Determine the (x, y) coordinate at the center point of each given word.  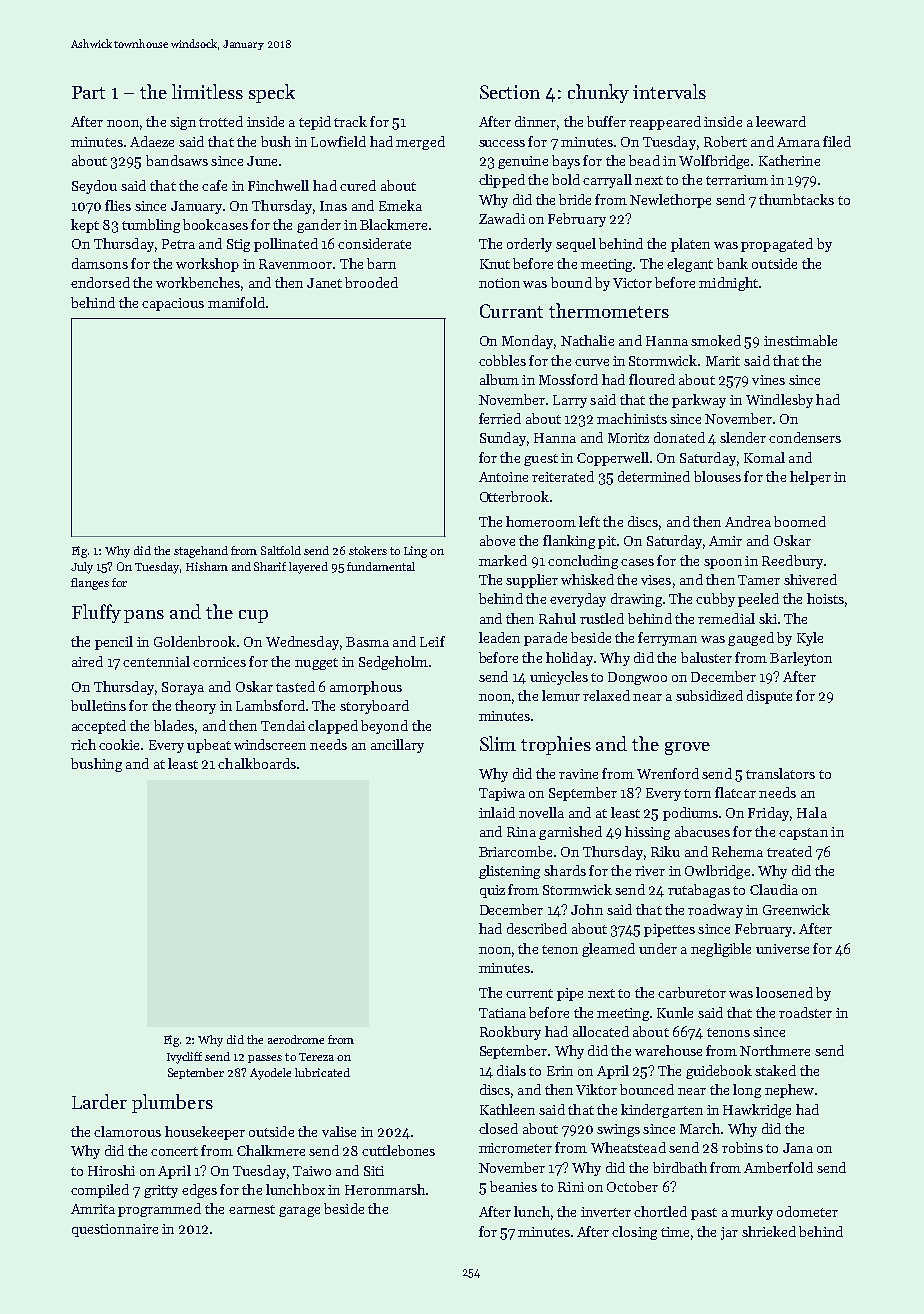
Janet (324, 283)
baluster (706, 657)
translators (780, 773)
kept (85, 226)
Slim (498, 743)
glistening (509, 872)
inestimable (800, 340)
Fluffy (96, 613)
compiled (100, 1191)
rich (83, 744)
